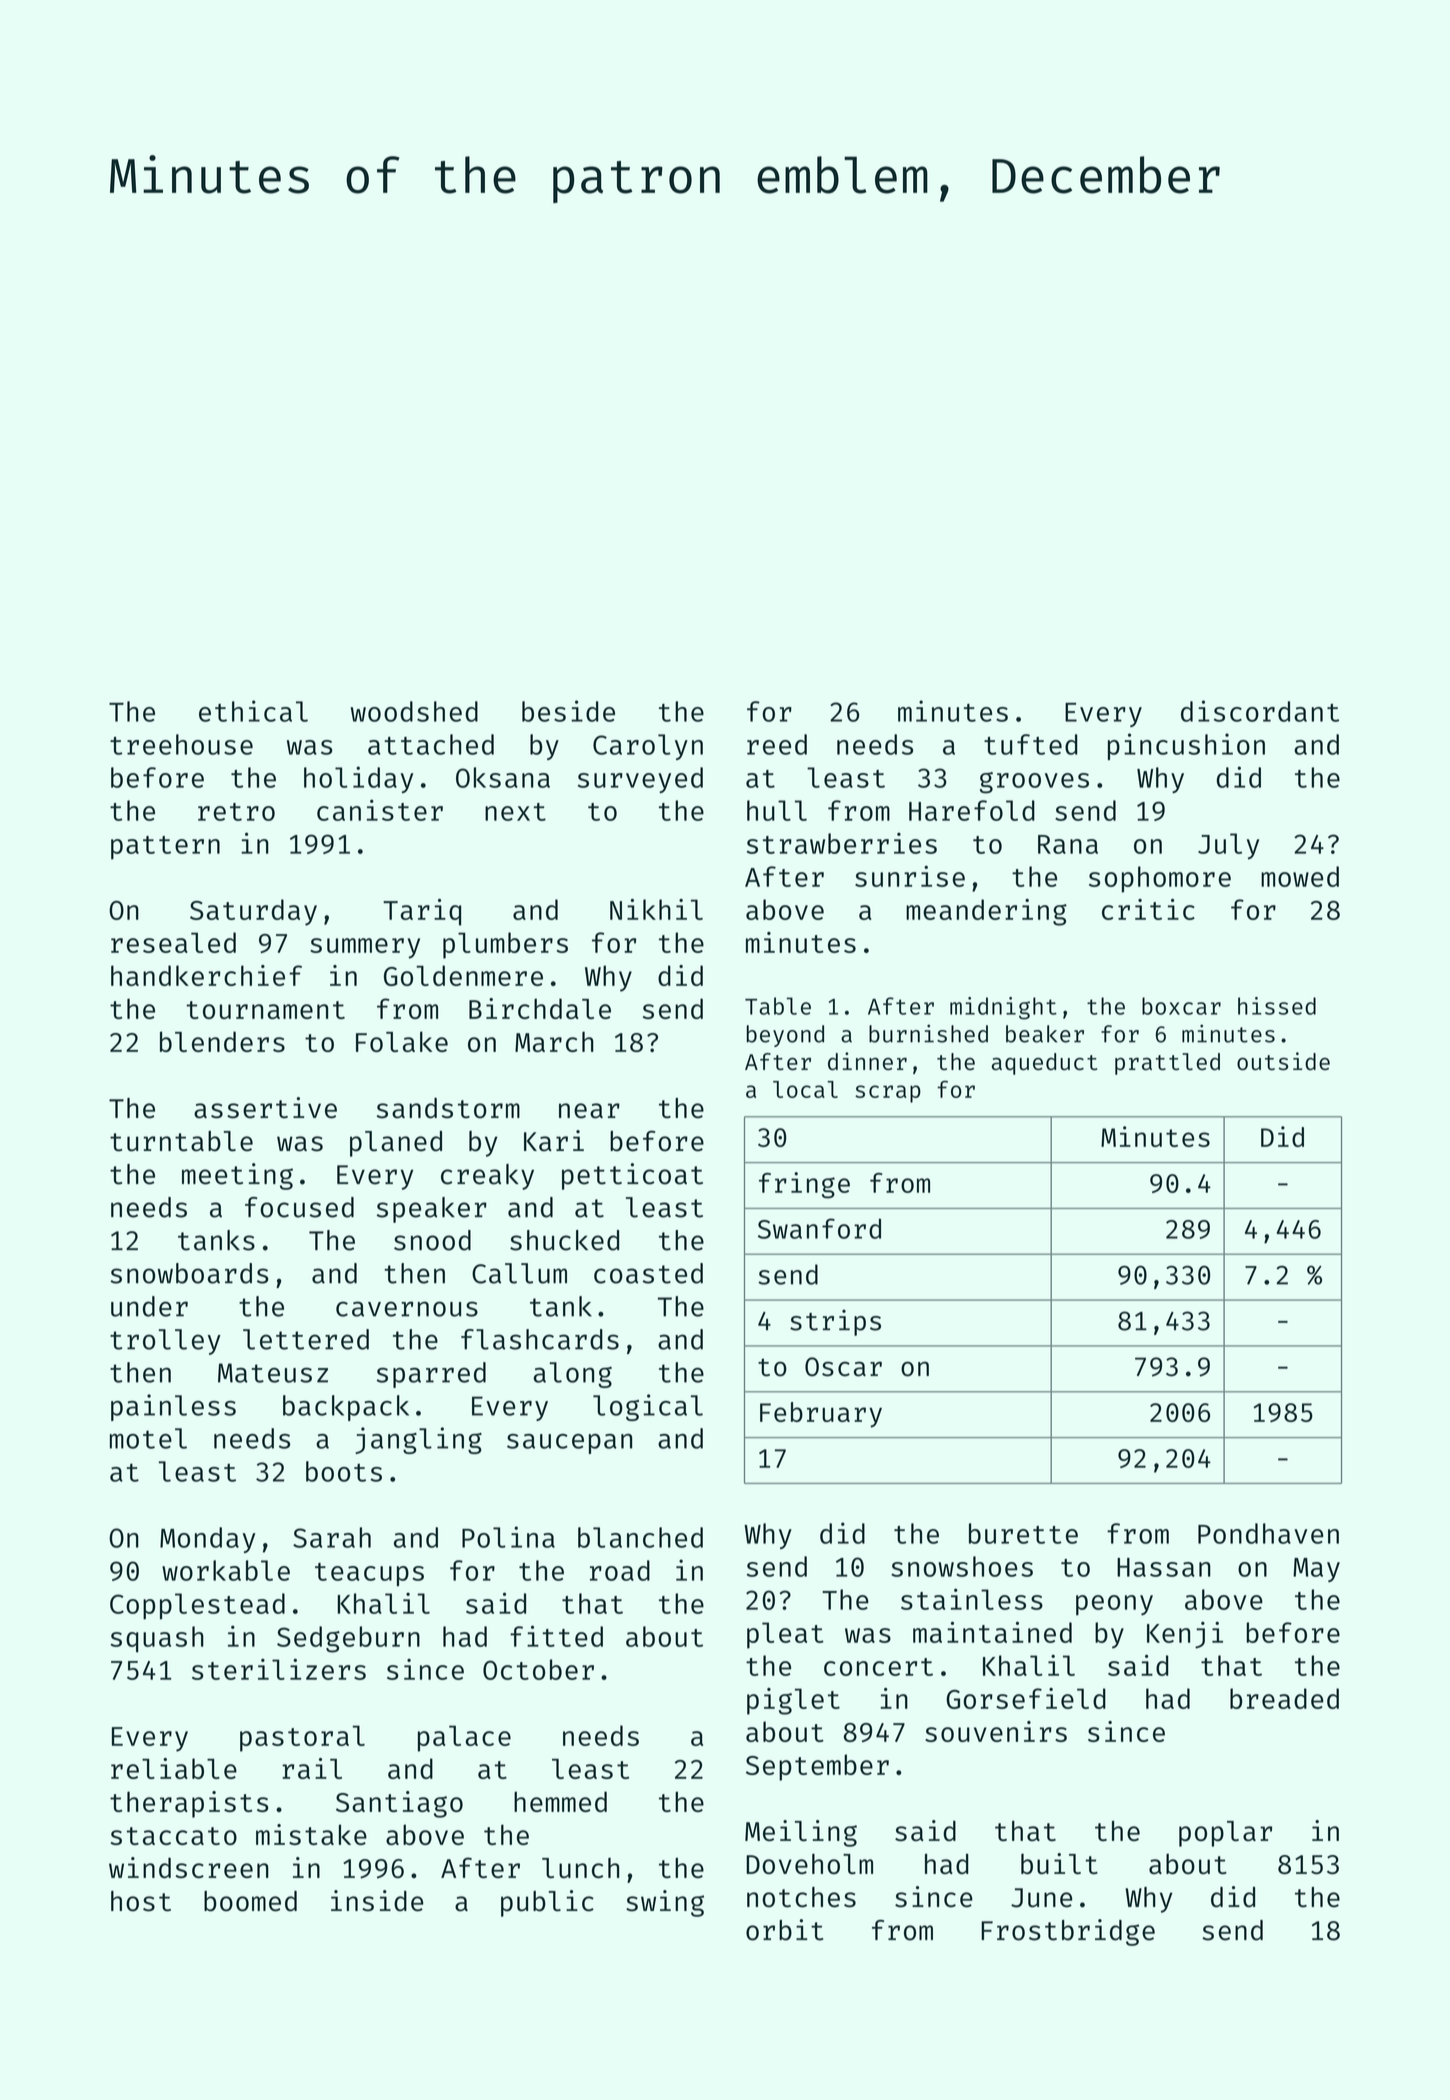 The image size is (1450, 2100). I want to click on aqueduct, so click(1045, 1064).
